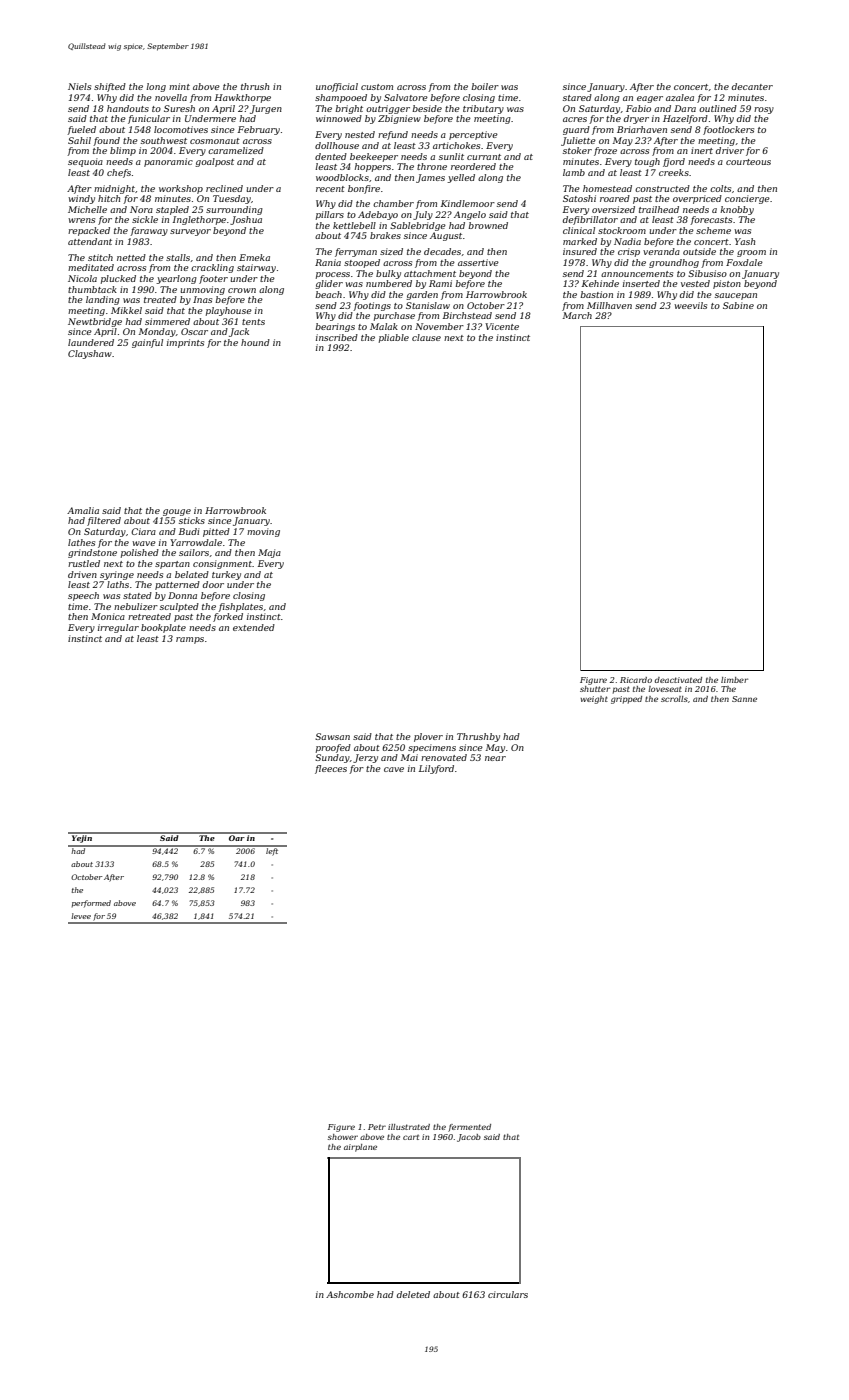  Describe the element at coordinates (752, 86) in the screenshot. I see `decanter` at that location.
